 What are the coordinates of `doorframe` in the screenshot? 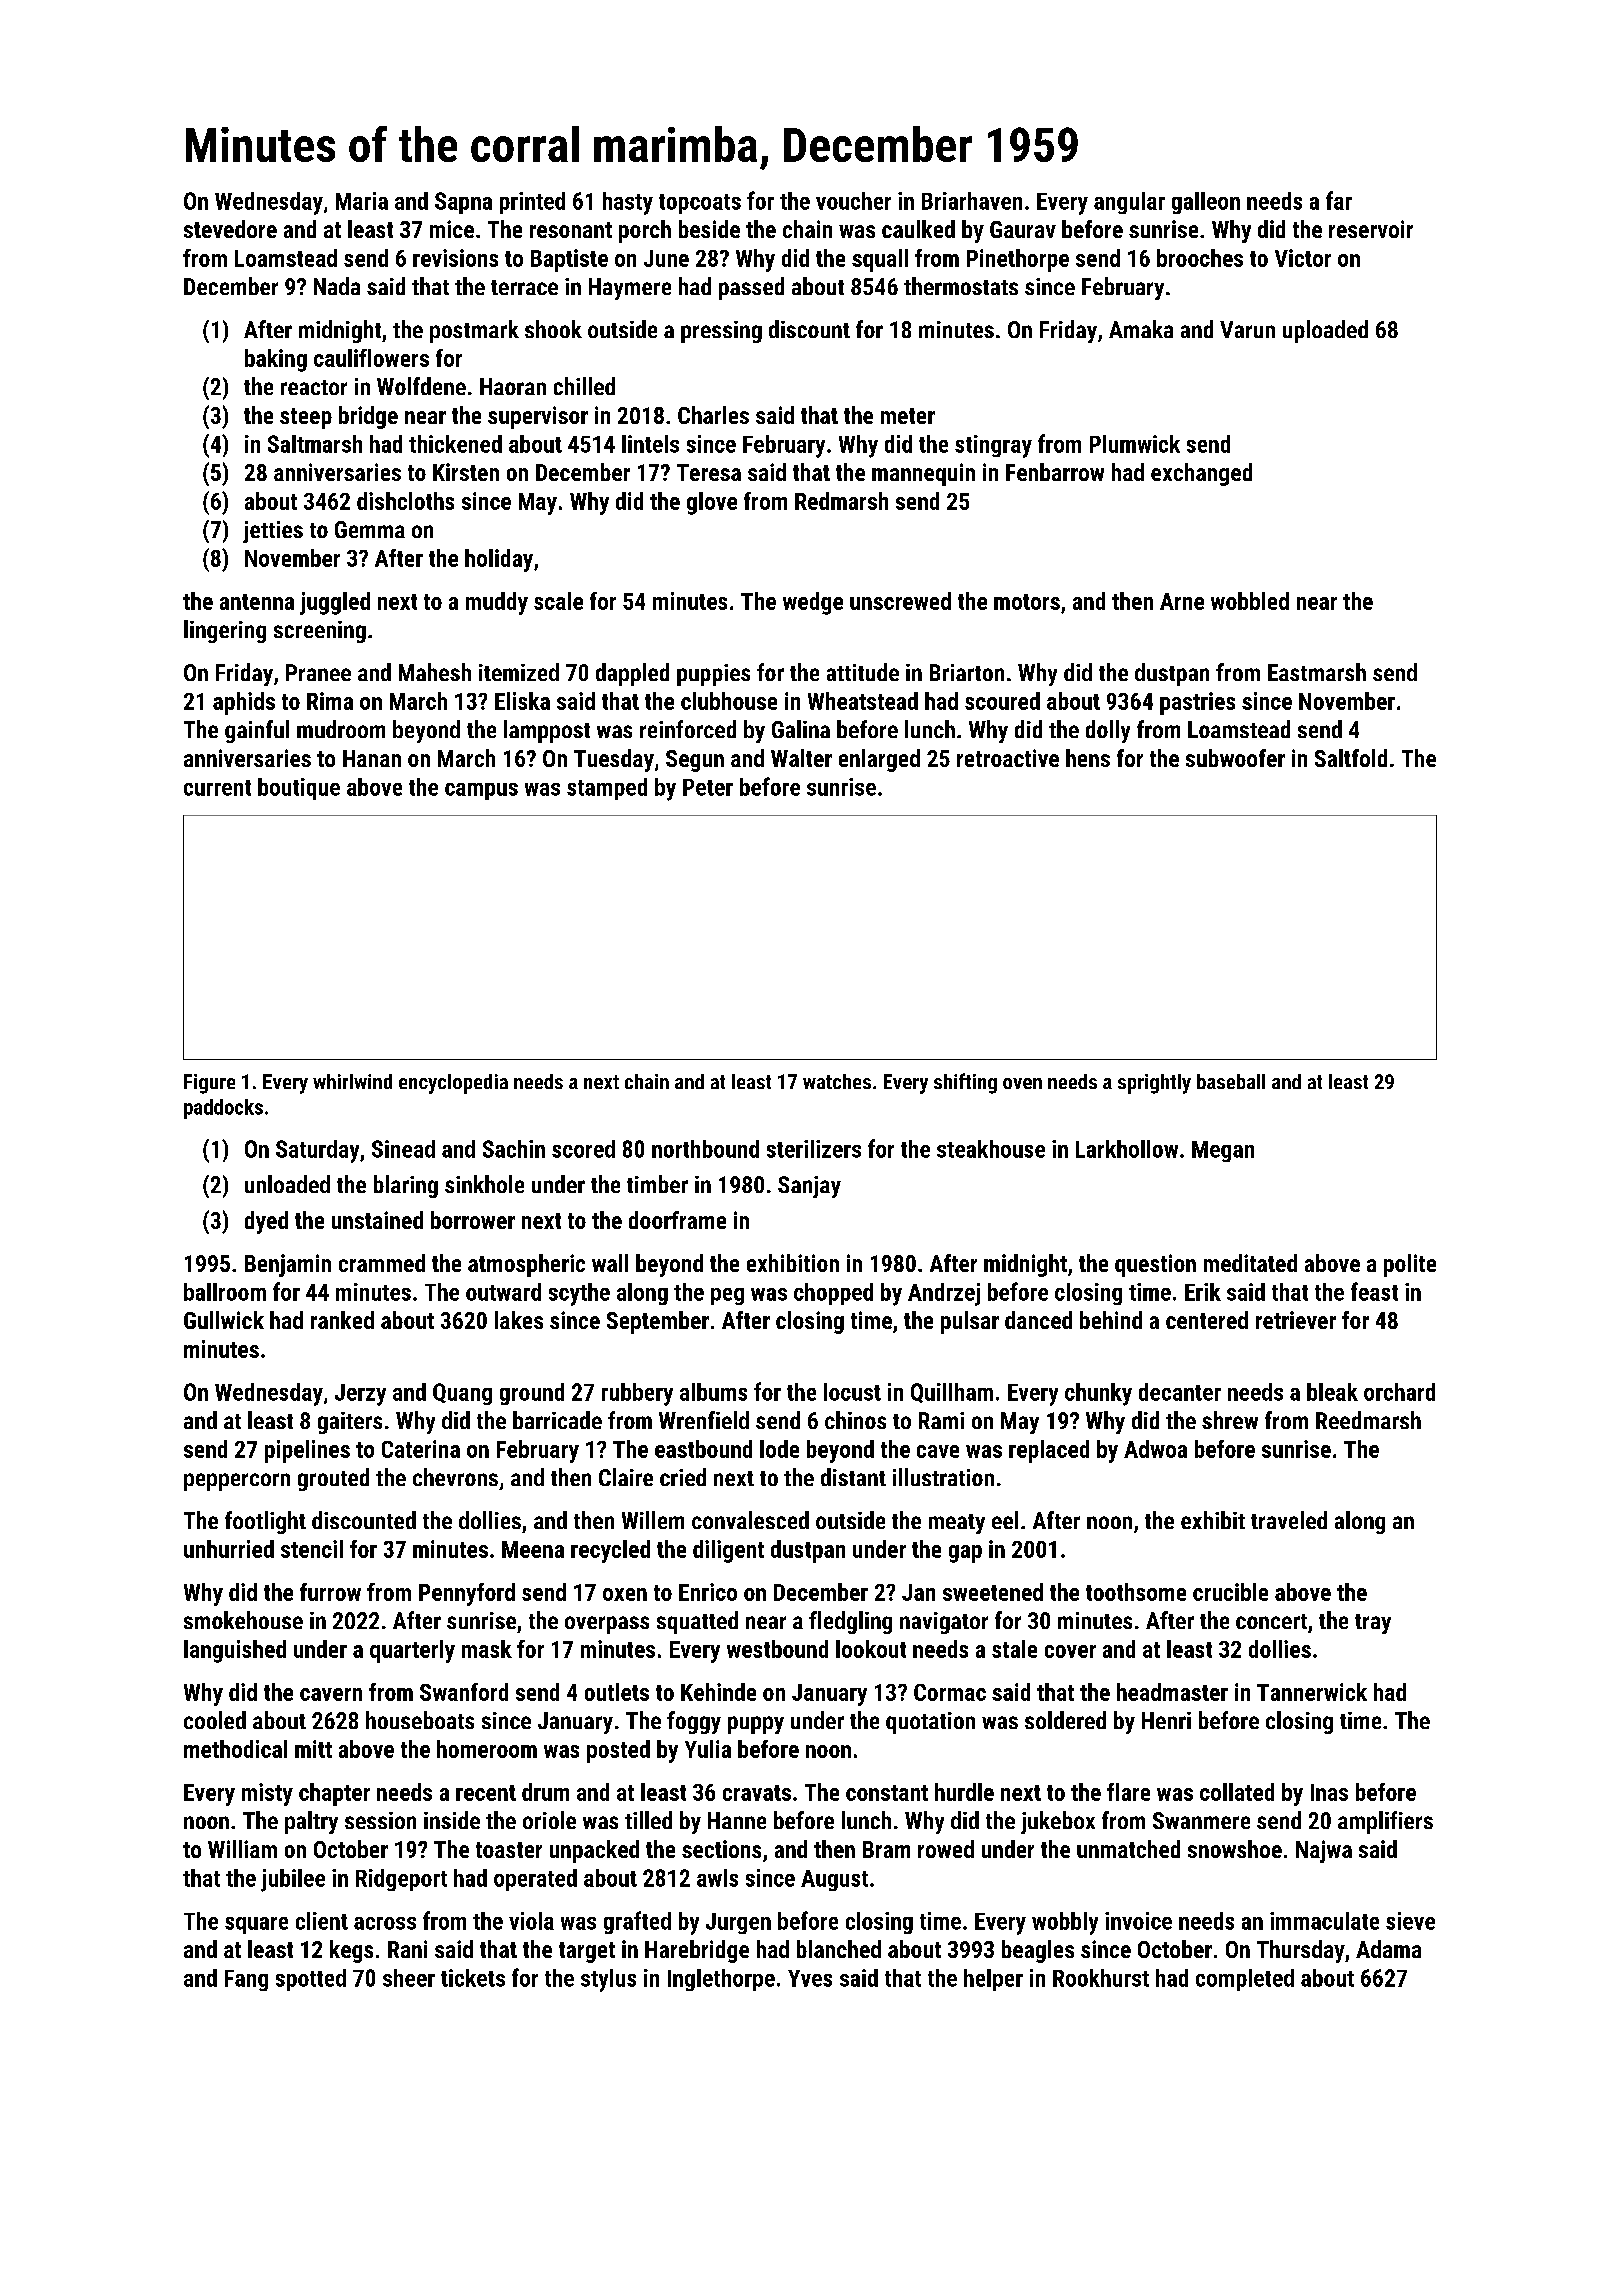 It's located at (677, 1220).
